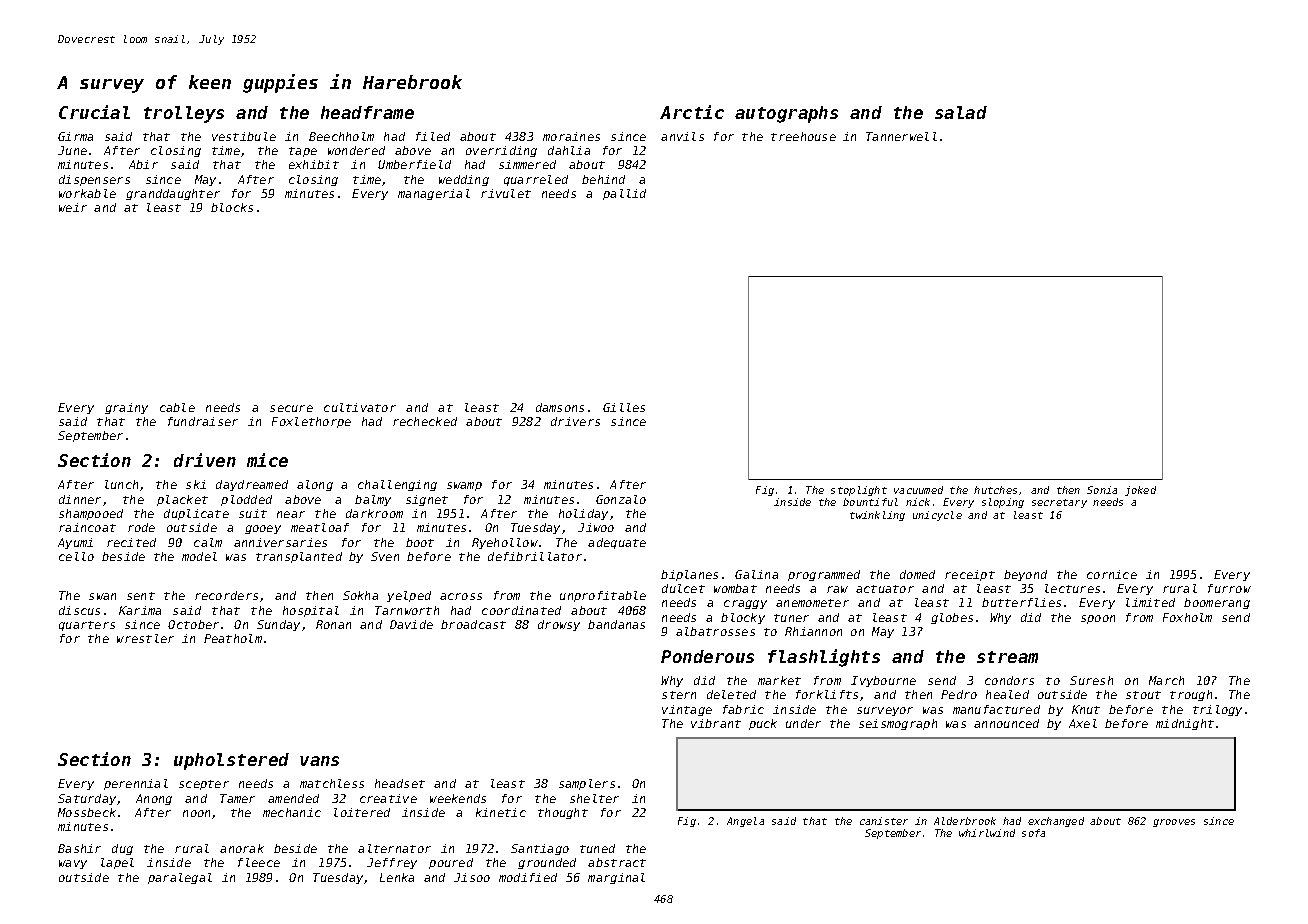 Image resolution: width=1308 pixels, height=924 pixels. What do you see at coordinates (87, 799) in the page?
I see `Saturday` at bounding box center [87, 799].
